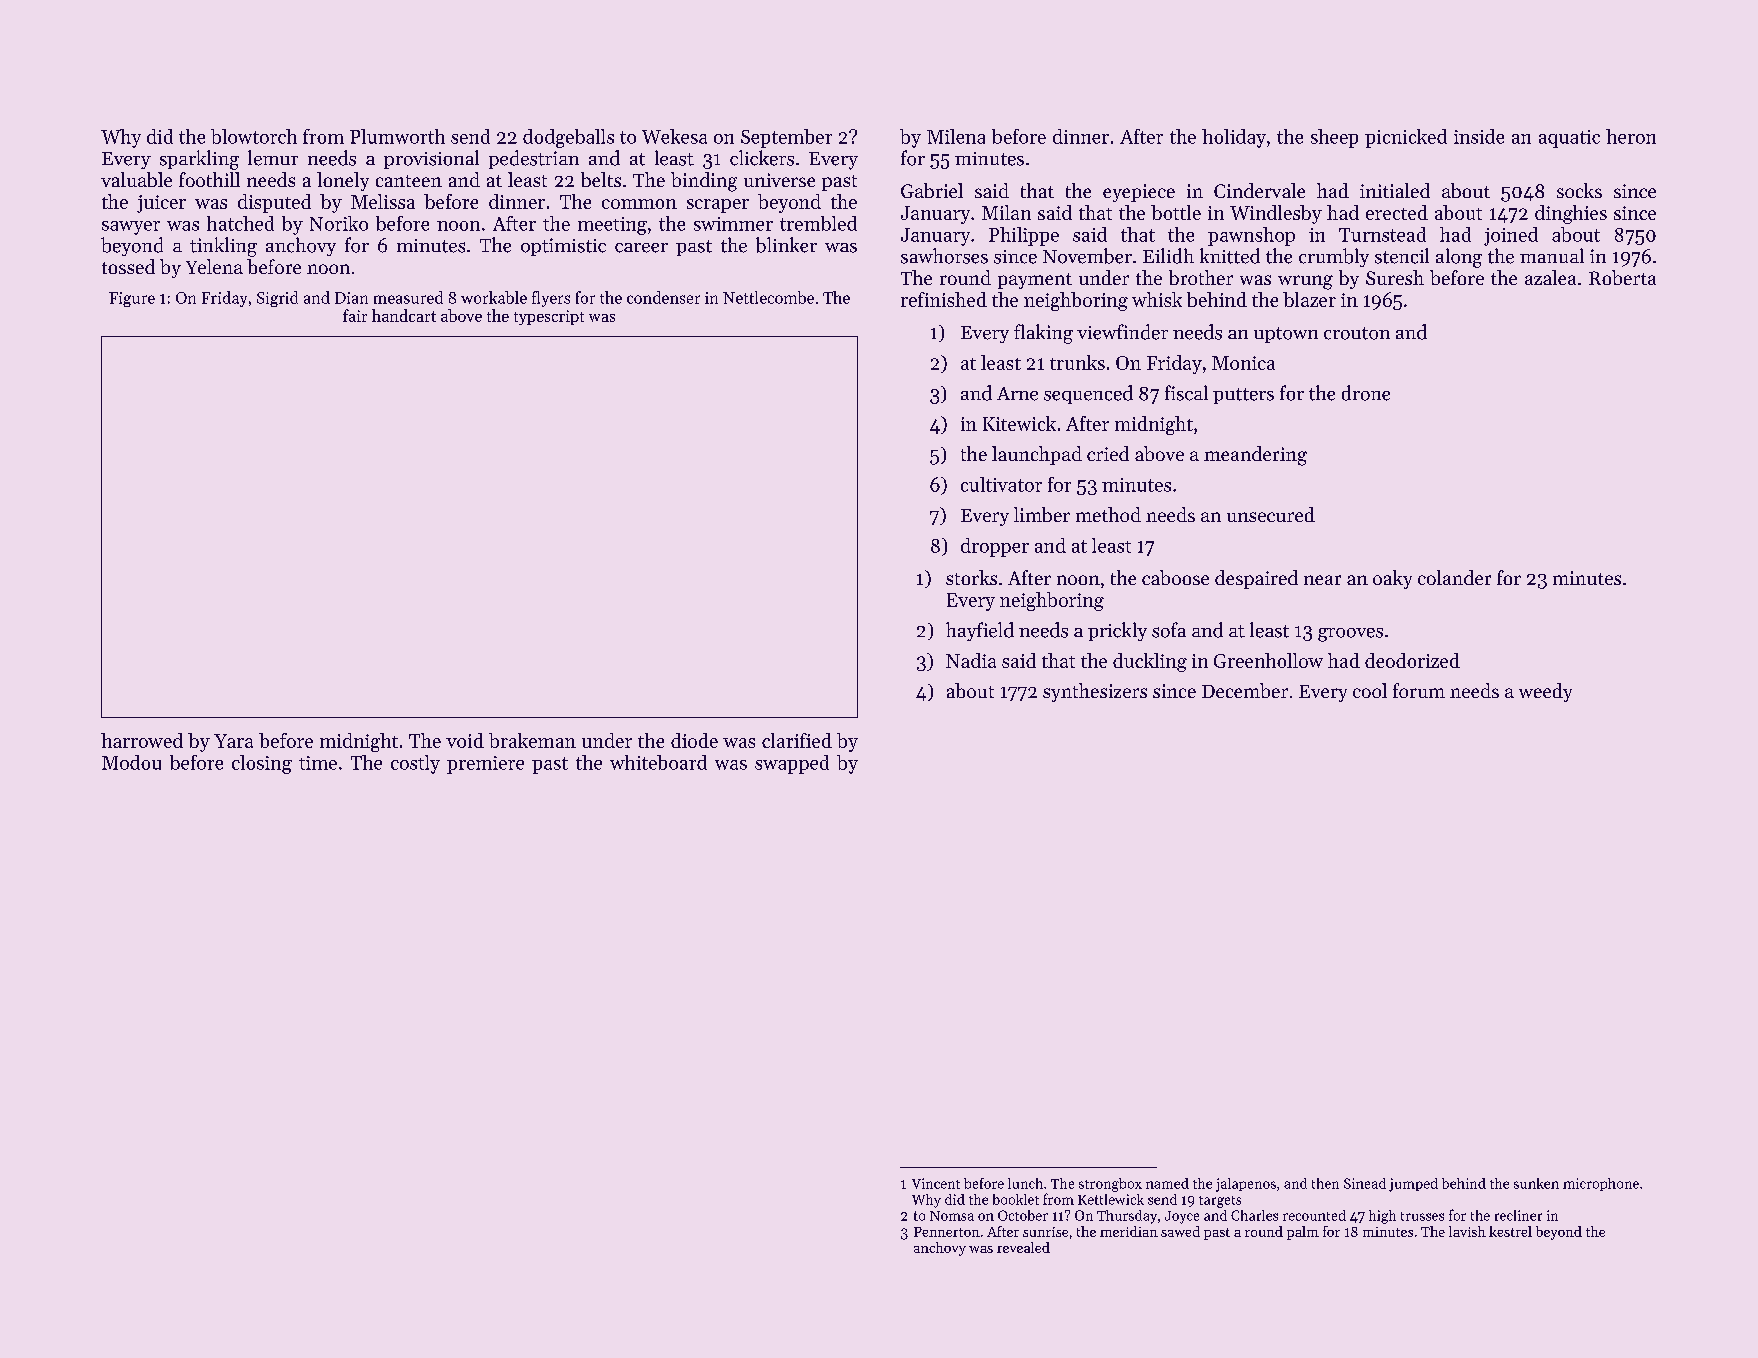  Describe the element at coordinates (214, 266) in the image. I see `Yelena` at that location.
